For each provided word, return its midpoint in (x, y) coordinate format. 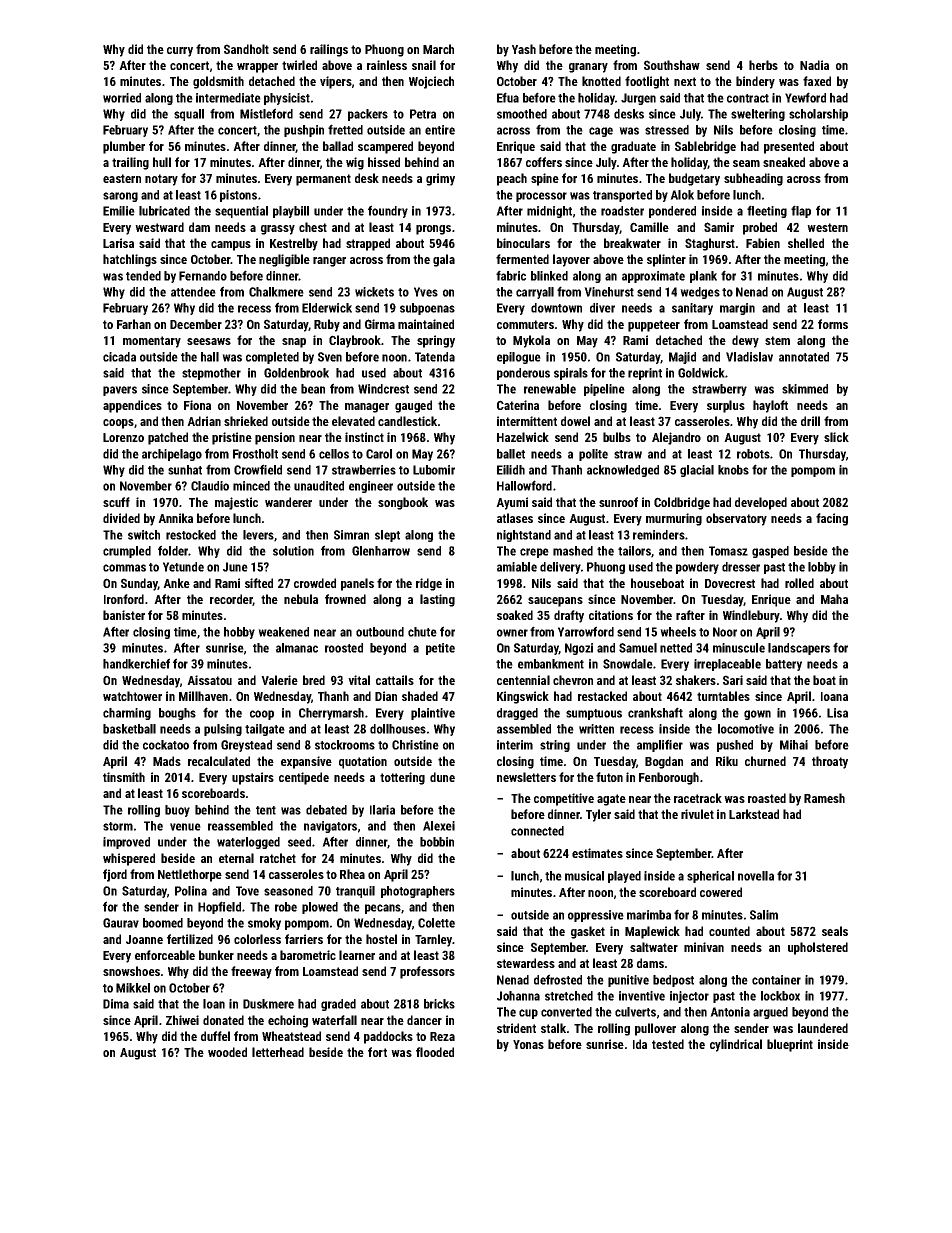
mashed (573, 551)
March (438, 49)
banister (124, 615)
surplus (726, 406)
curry (180, 52)
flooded (435, 1052)
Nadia (814, 65)
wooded (227, 1052)
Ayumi (512, 503)
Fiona (197, 405)
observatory (736, 519)
